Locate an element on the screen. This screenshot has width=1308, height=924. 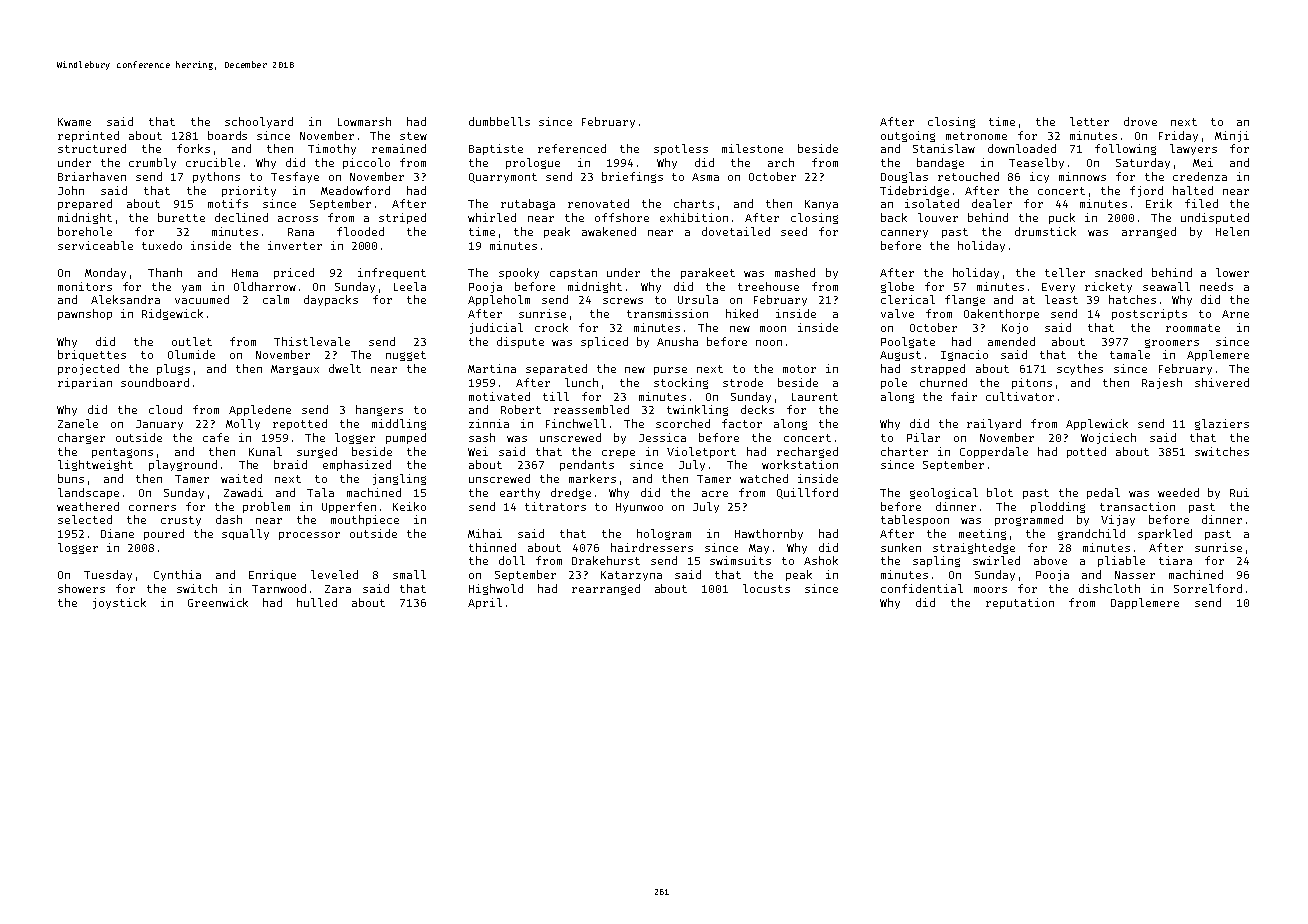
structured is located at coordinates (92, 148).
